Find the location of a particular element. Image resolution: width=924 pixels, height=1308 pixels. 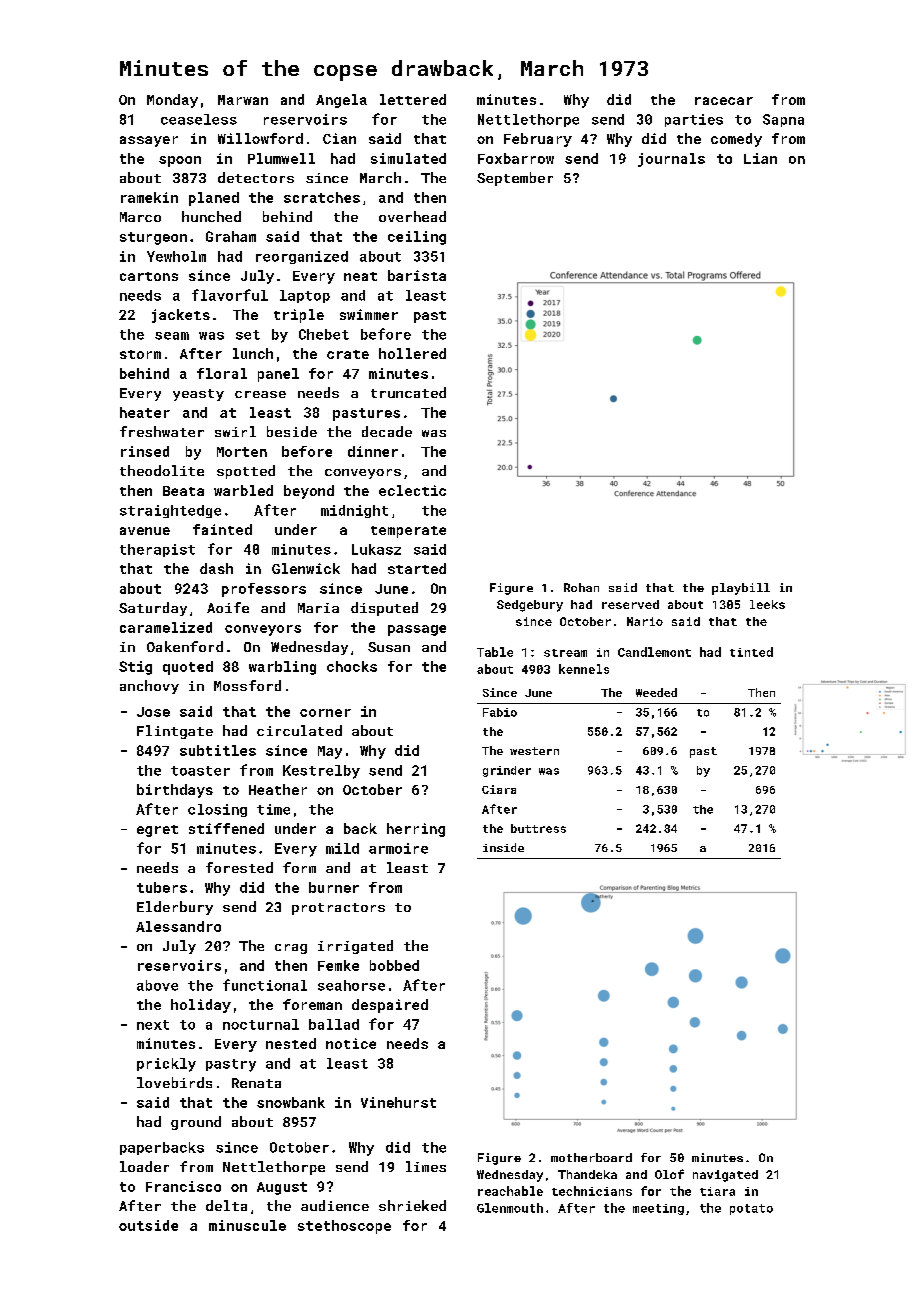

Angela is located at coordinates (341, 101).
